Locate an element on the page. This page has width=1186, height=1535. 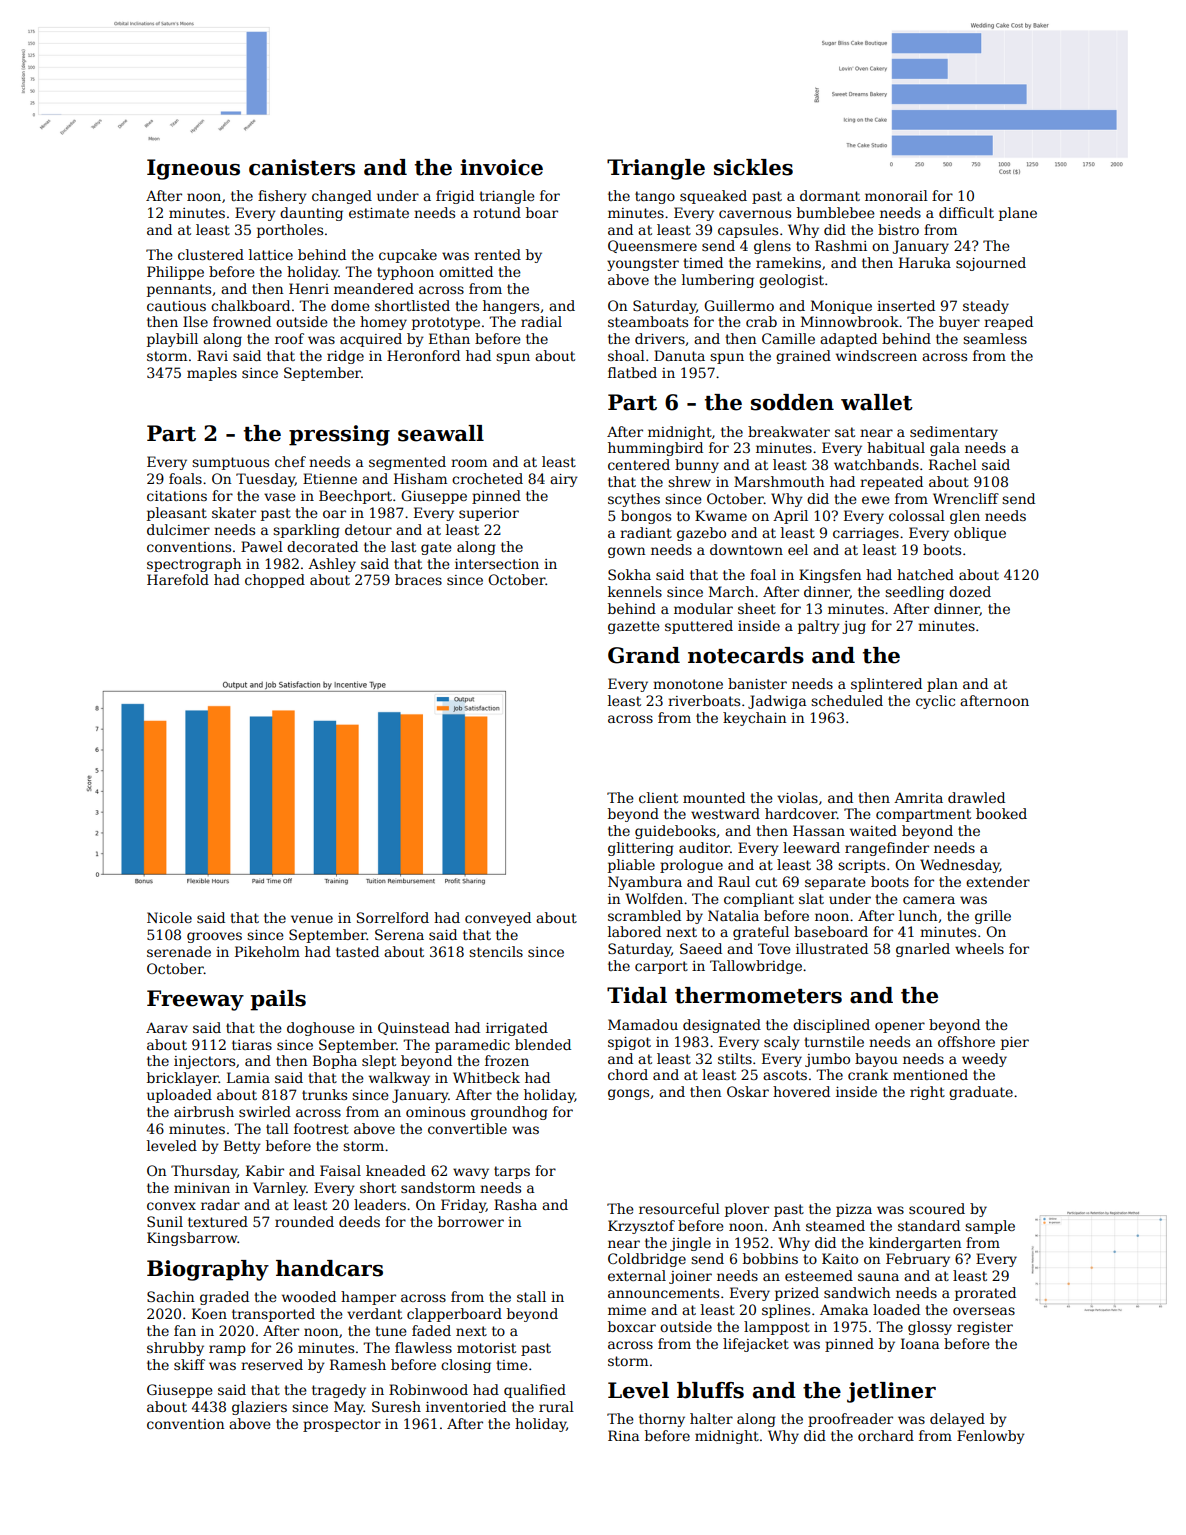
invoice is located at coordinates (501, 167).
